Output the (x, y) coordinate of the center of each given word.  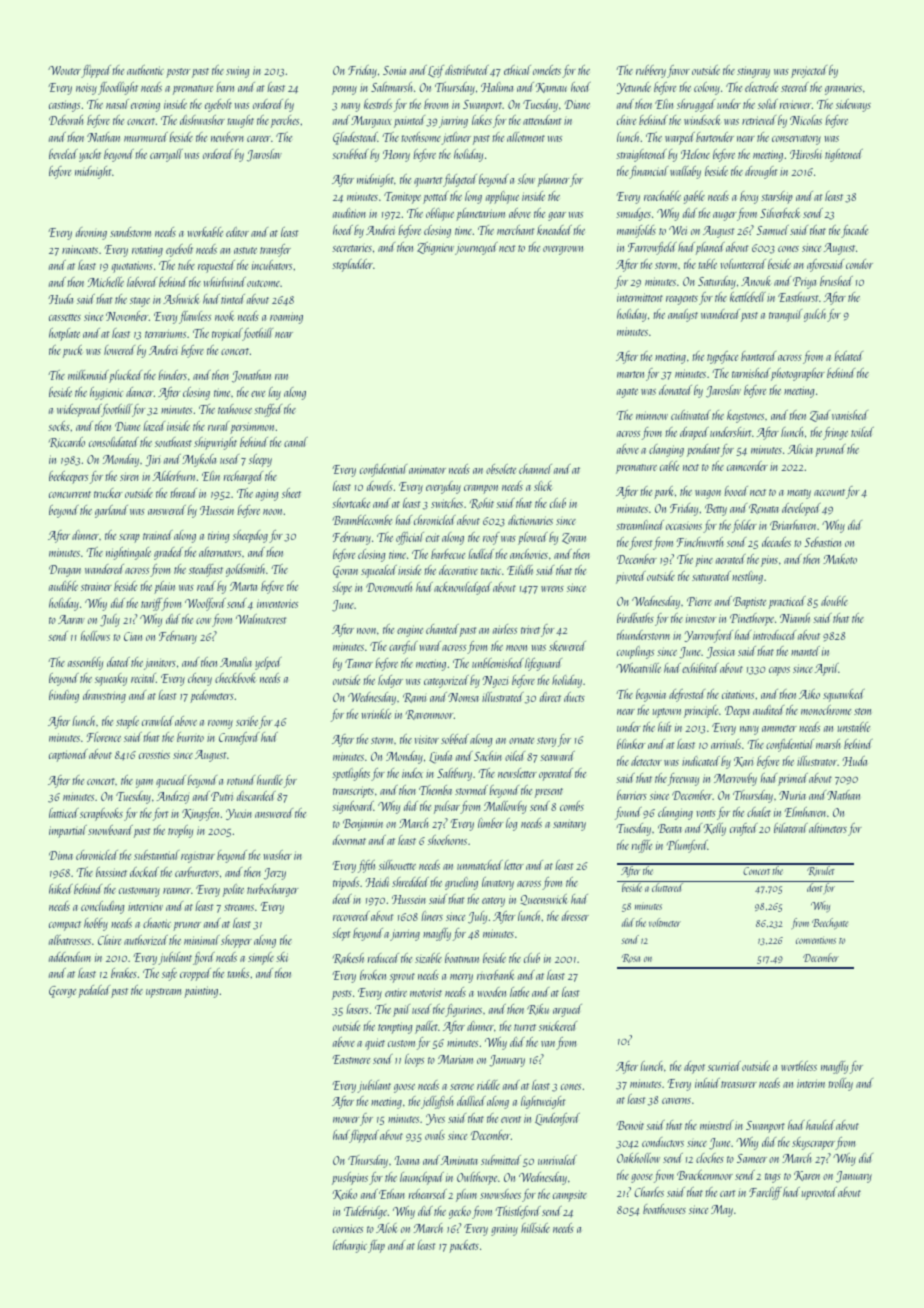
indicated (701, 761)
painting (201, 992)
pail (401, 1010)
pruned (830, 450)
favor (678, 71)
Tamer (359, 663)
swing (238, 72)
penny (344, 90)
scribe (247, 721)
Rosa (631, 958)
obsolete (501, 469)
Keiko (344, 1194)
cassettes (65, 317)
